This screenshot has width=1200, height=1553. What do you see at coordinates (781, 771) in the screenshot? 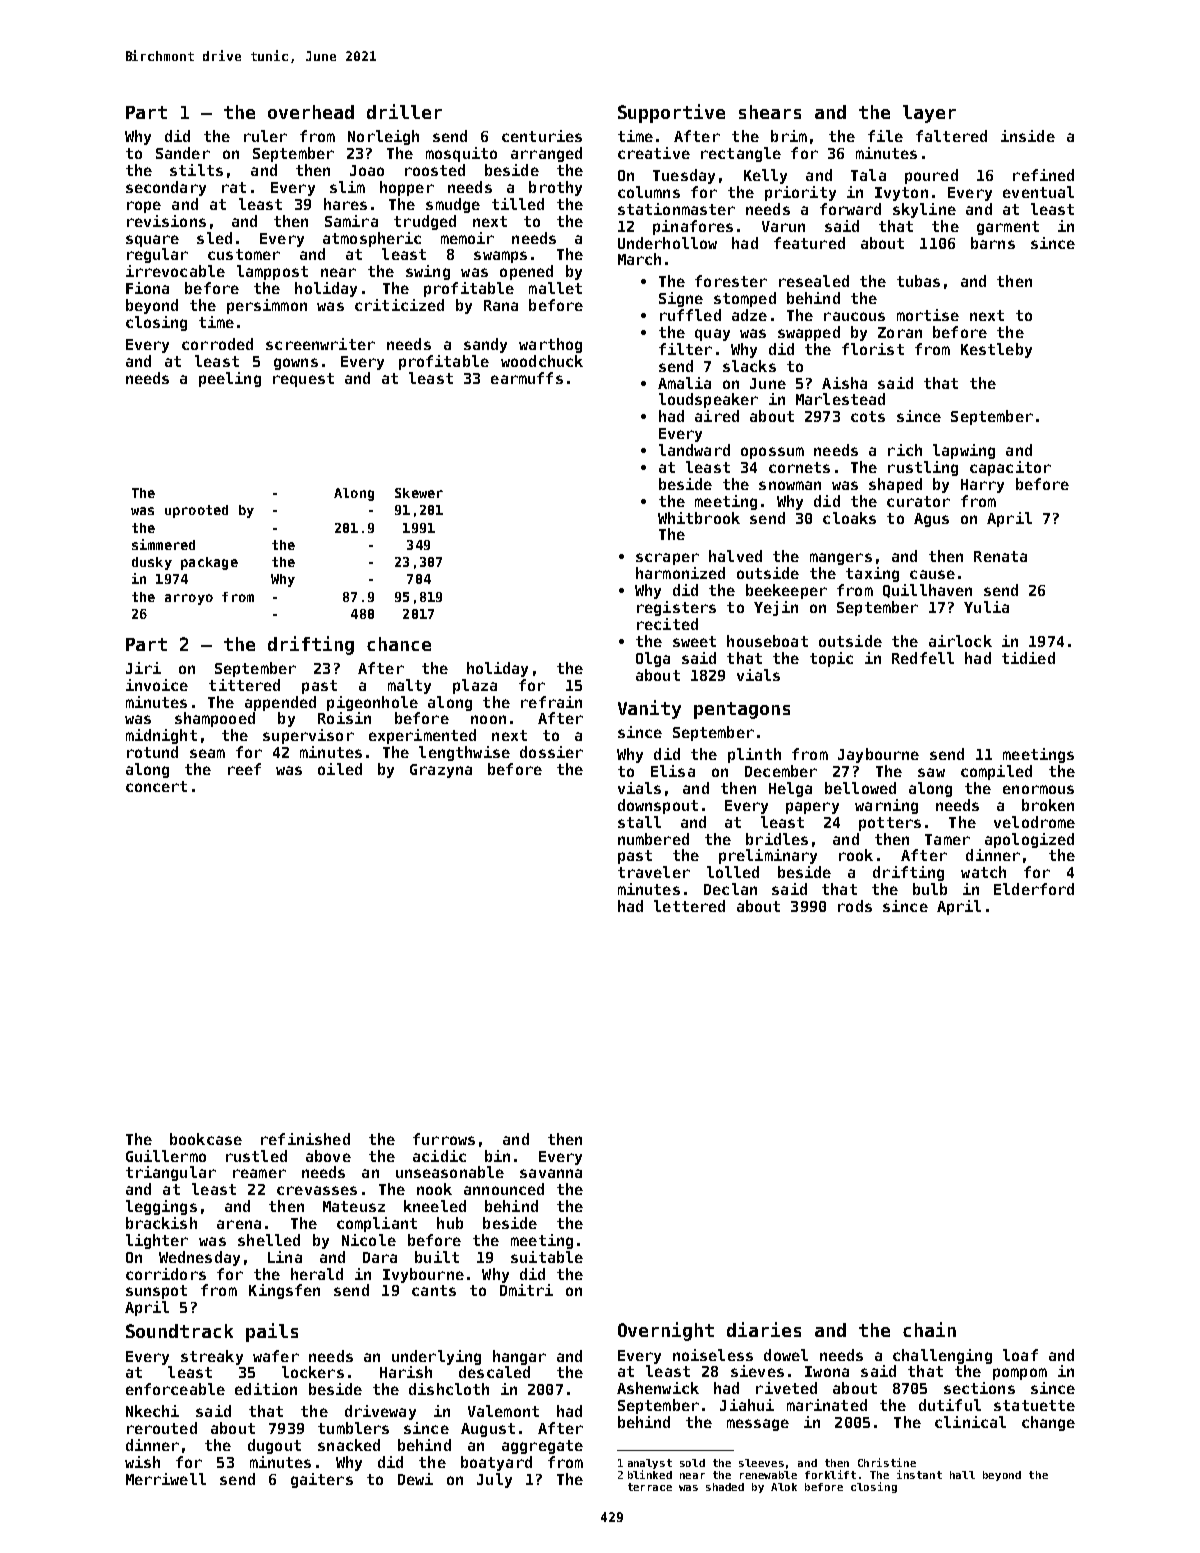
I see `December` at bounding box center [781, 771].
